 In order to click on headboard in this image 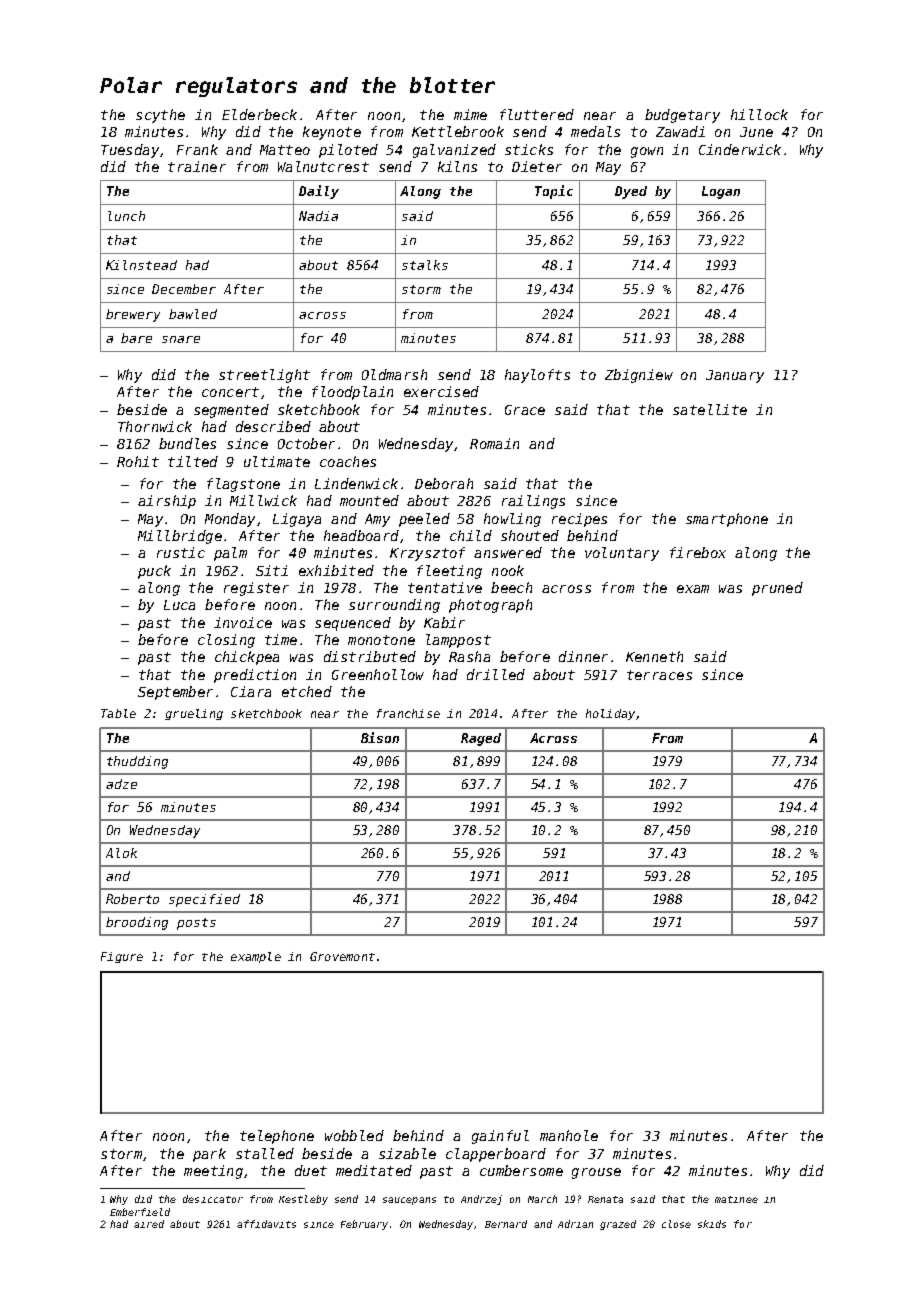, I will do `click(361, 535)`.
